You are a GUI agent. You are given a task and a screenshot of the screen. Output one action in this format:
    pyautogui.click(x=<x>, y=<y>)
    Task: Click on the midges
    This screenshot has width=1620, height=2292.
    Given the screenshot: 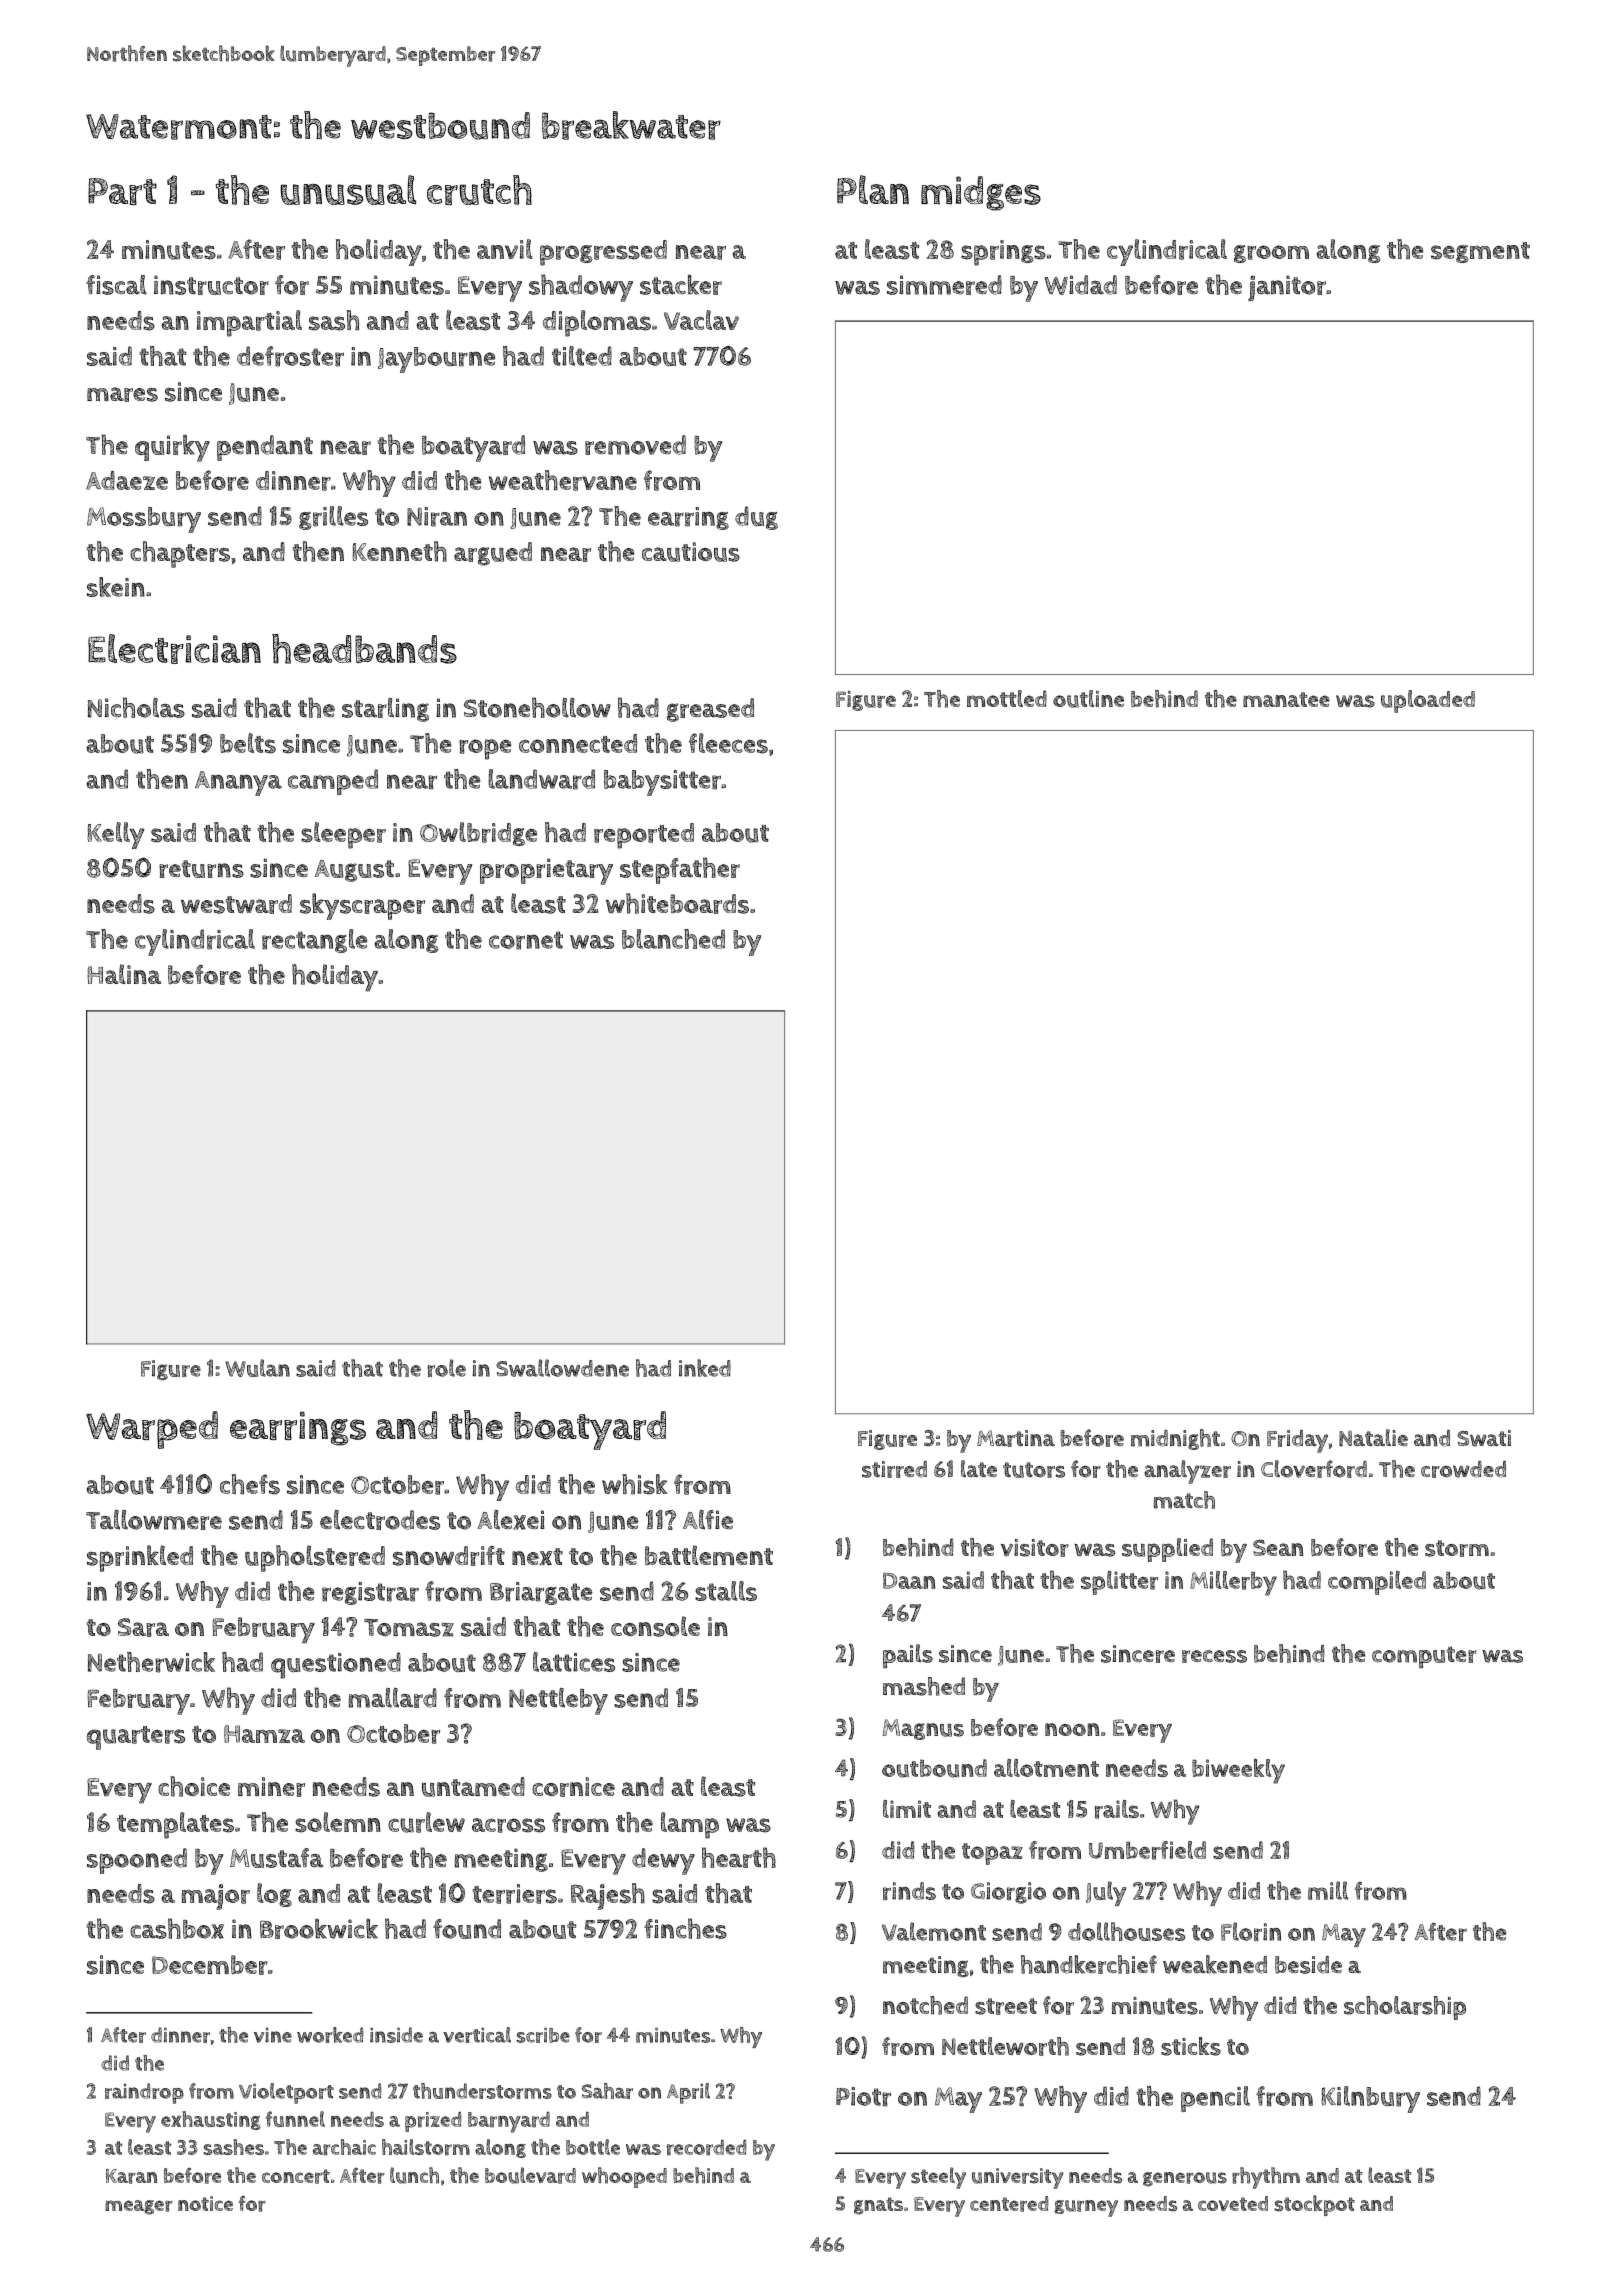 What is the action you would take?
    pyautogui.click(x=981, y=193)
